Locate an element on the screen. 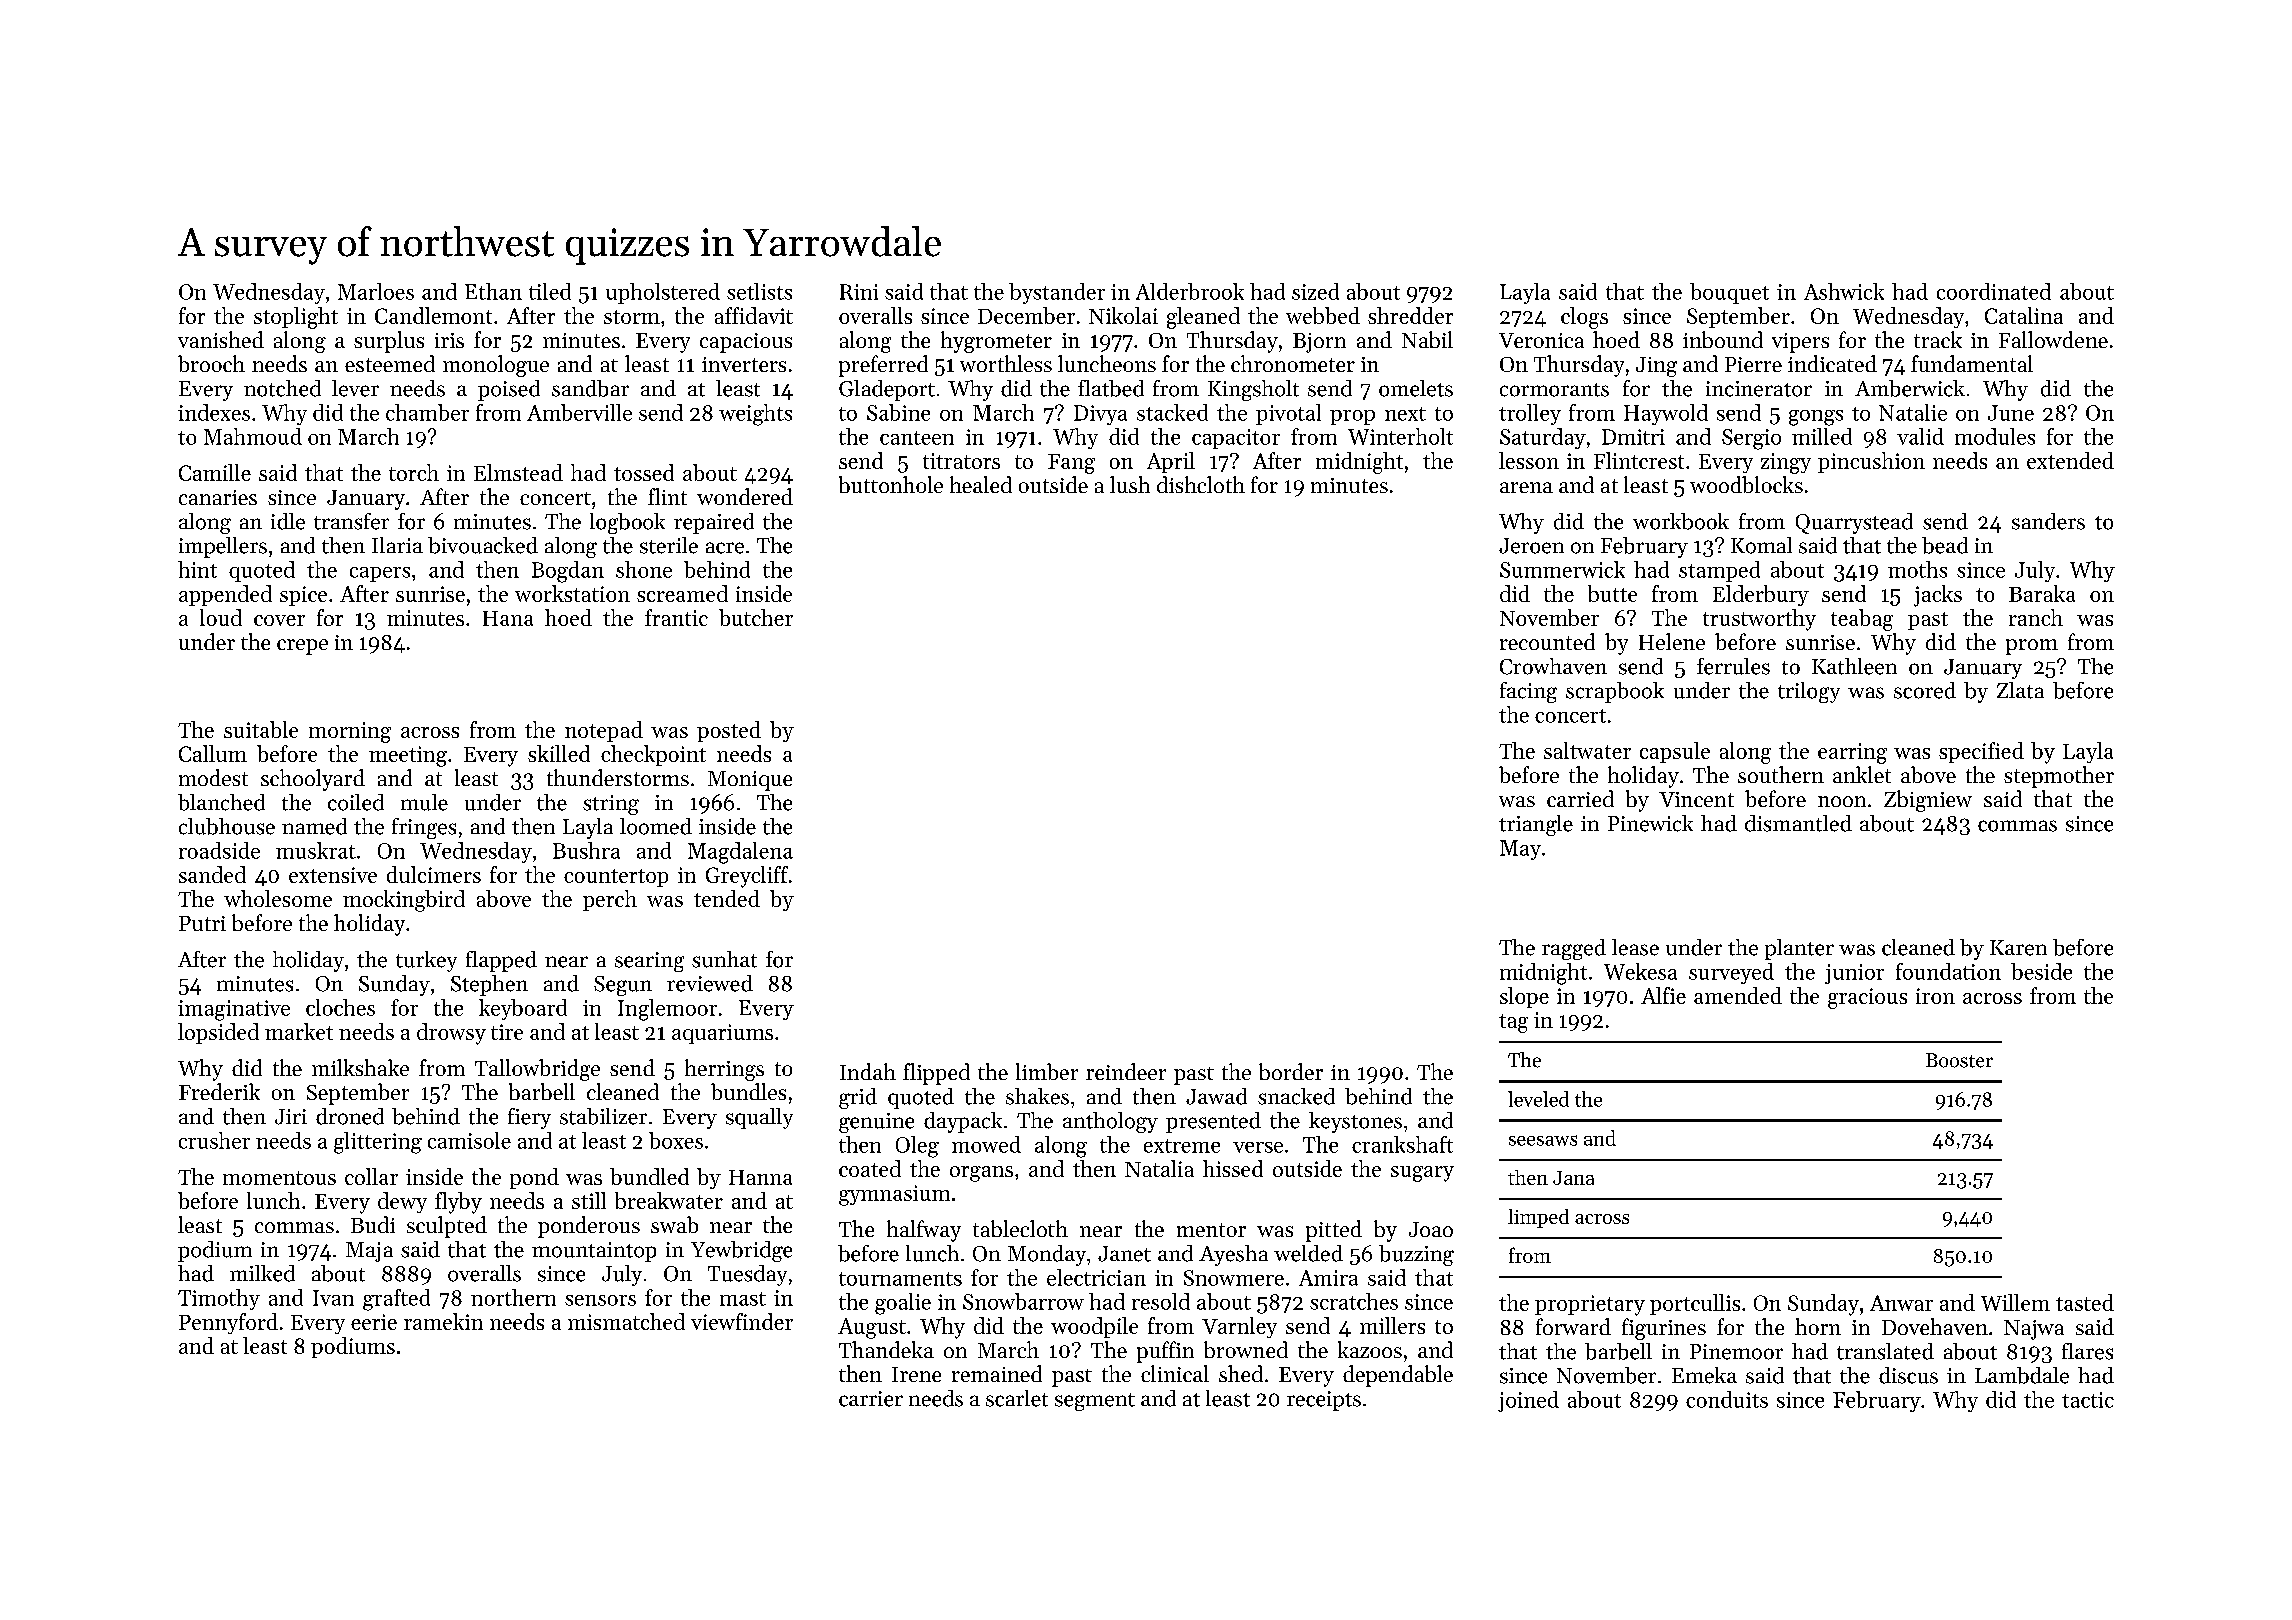  amended is located at coordinates (1738, 995).
